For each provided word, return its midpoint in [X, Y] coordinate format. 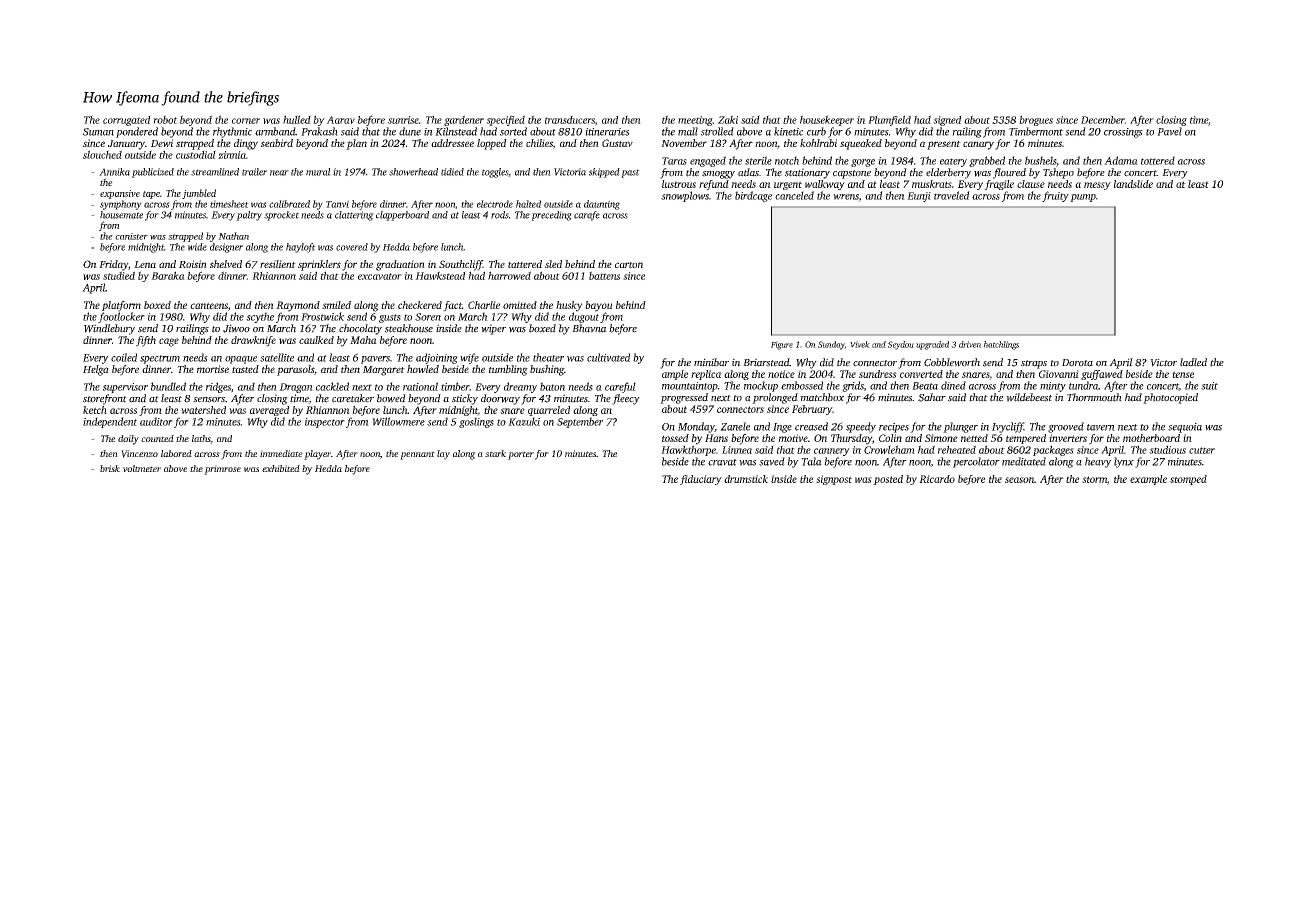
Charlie [484, 305]
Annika [114, 172]
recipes [894, 428]
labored [176, 453]
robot [165, 119]
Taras [674, 161]
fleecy [626, 399]
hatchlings [1001, 345]
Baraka [168, 275]
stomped [1188, 480]
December [1103, 120]
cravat [722, 462]
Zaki [728, 119]
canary [978, 145]
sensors [209, 400]
